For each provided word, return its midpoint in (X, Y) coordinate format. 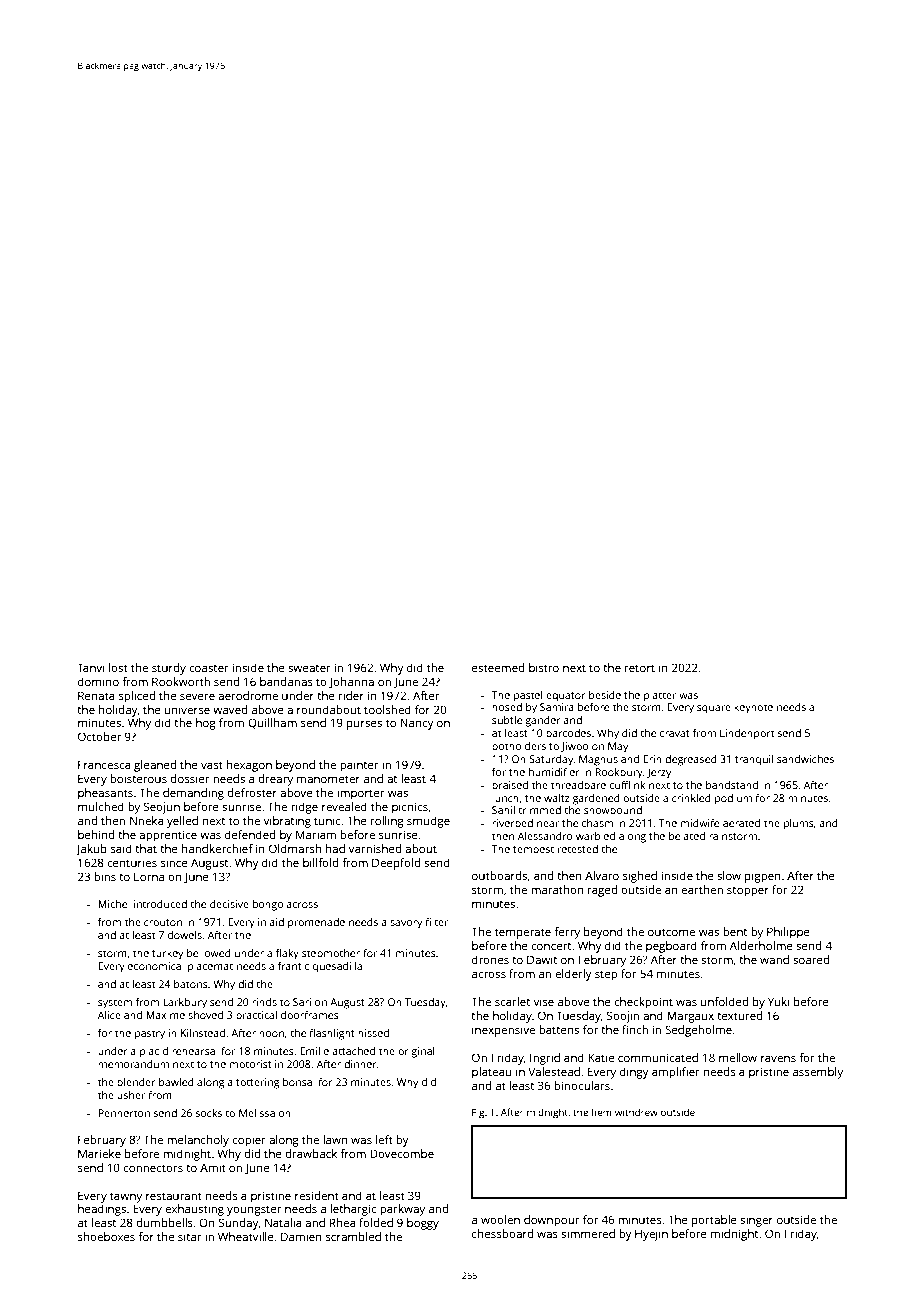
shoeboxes (106, 1236)
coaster (209, 668)
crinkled (691, 798)
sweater (309, 668)
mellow (738, 1057)
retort (640, 668)
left (384, 1139)
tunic (327, 820)
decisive (229, 904)
